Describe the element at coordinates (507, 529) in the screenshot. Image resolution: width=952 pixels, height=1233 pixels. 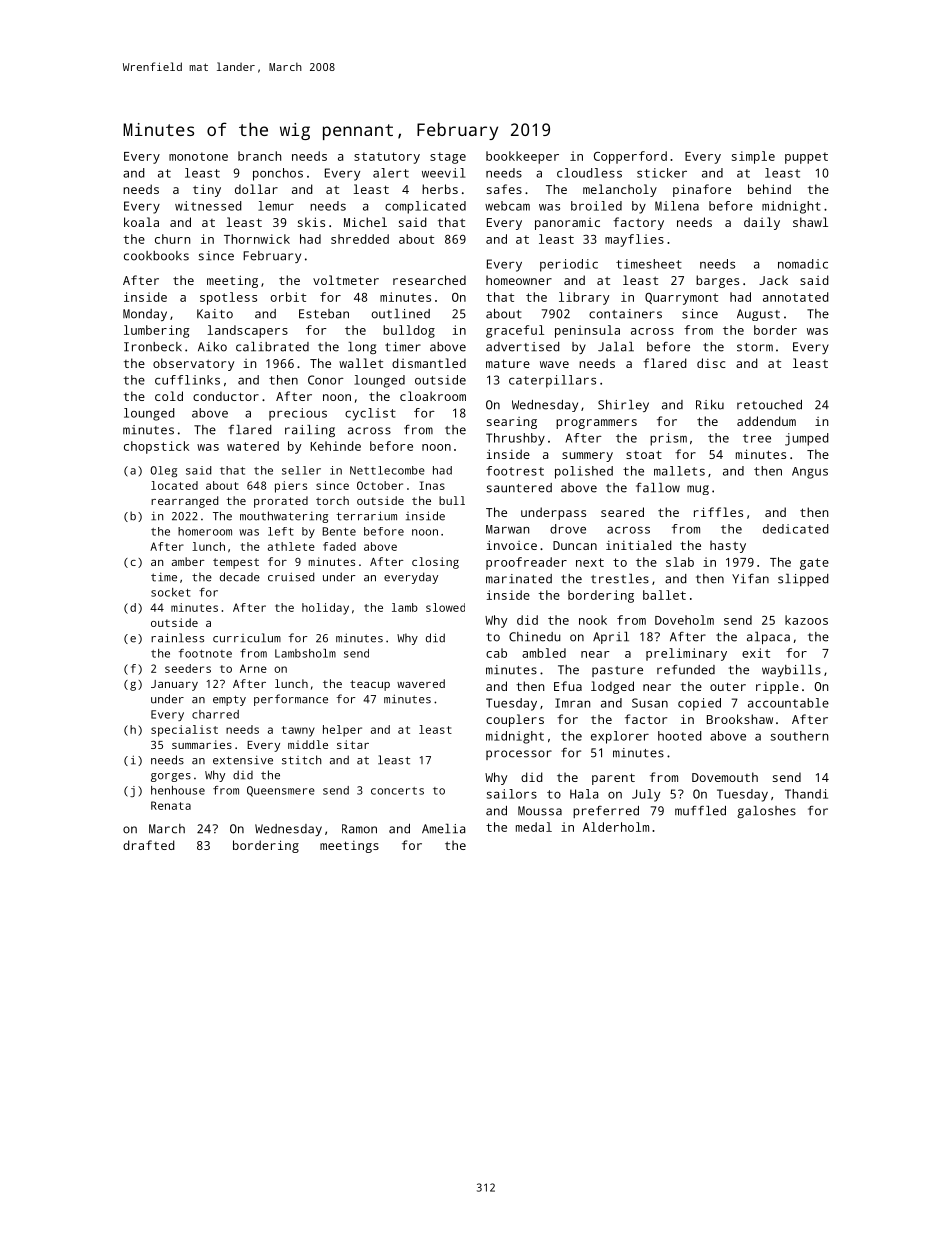
I see `Marwan` at that location.
